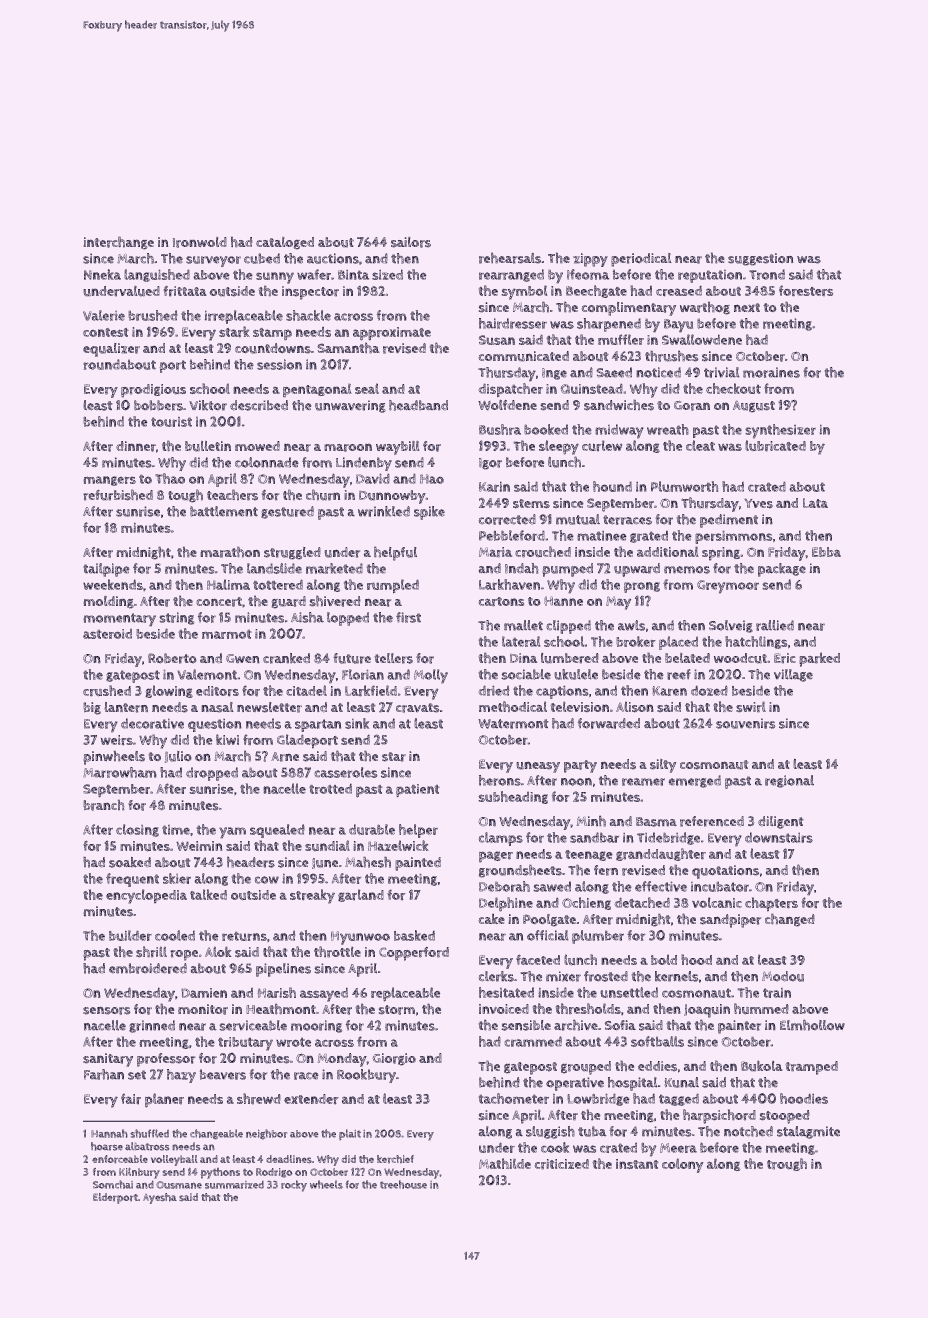  I want to click on Farhan, so click(104, 1074).
